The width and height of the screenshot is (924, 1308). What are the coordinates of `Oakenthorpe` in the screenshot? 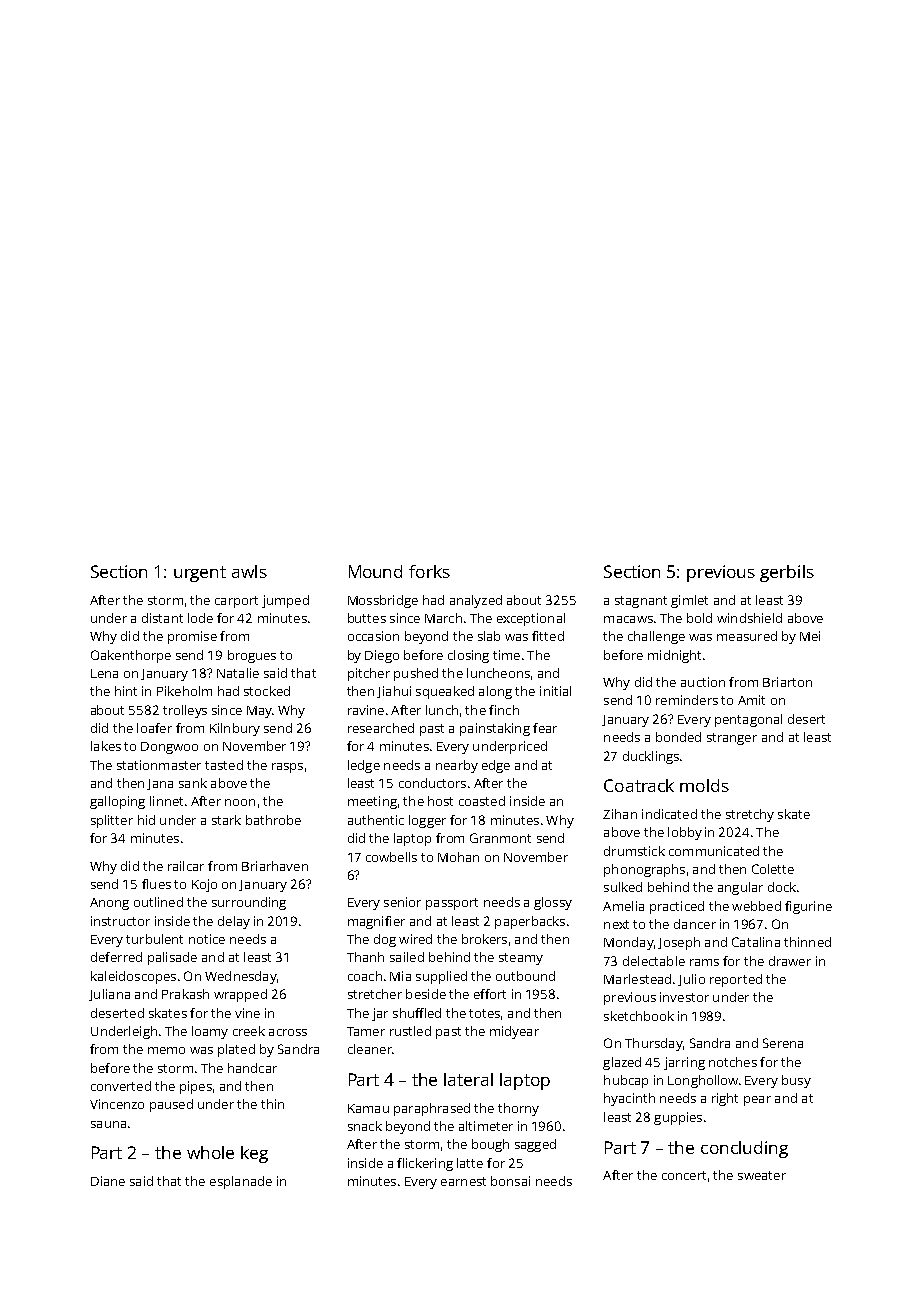 It's located at (131, 656).
